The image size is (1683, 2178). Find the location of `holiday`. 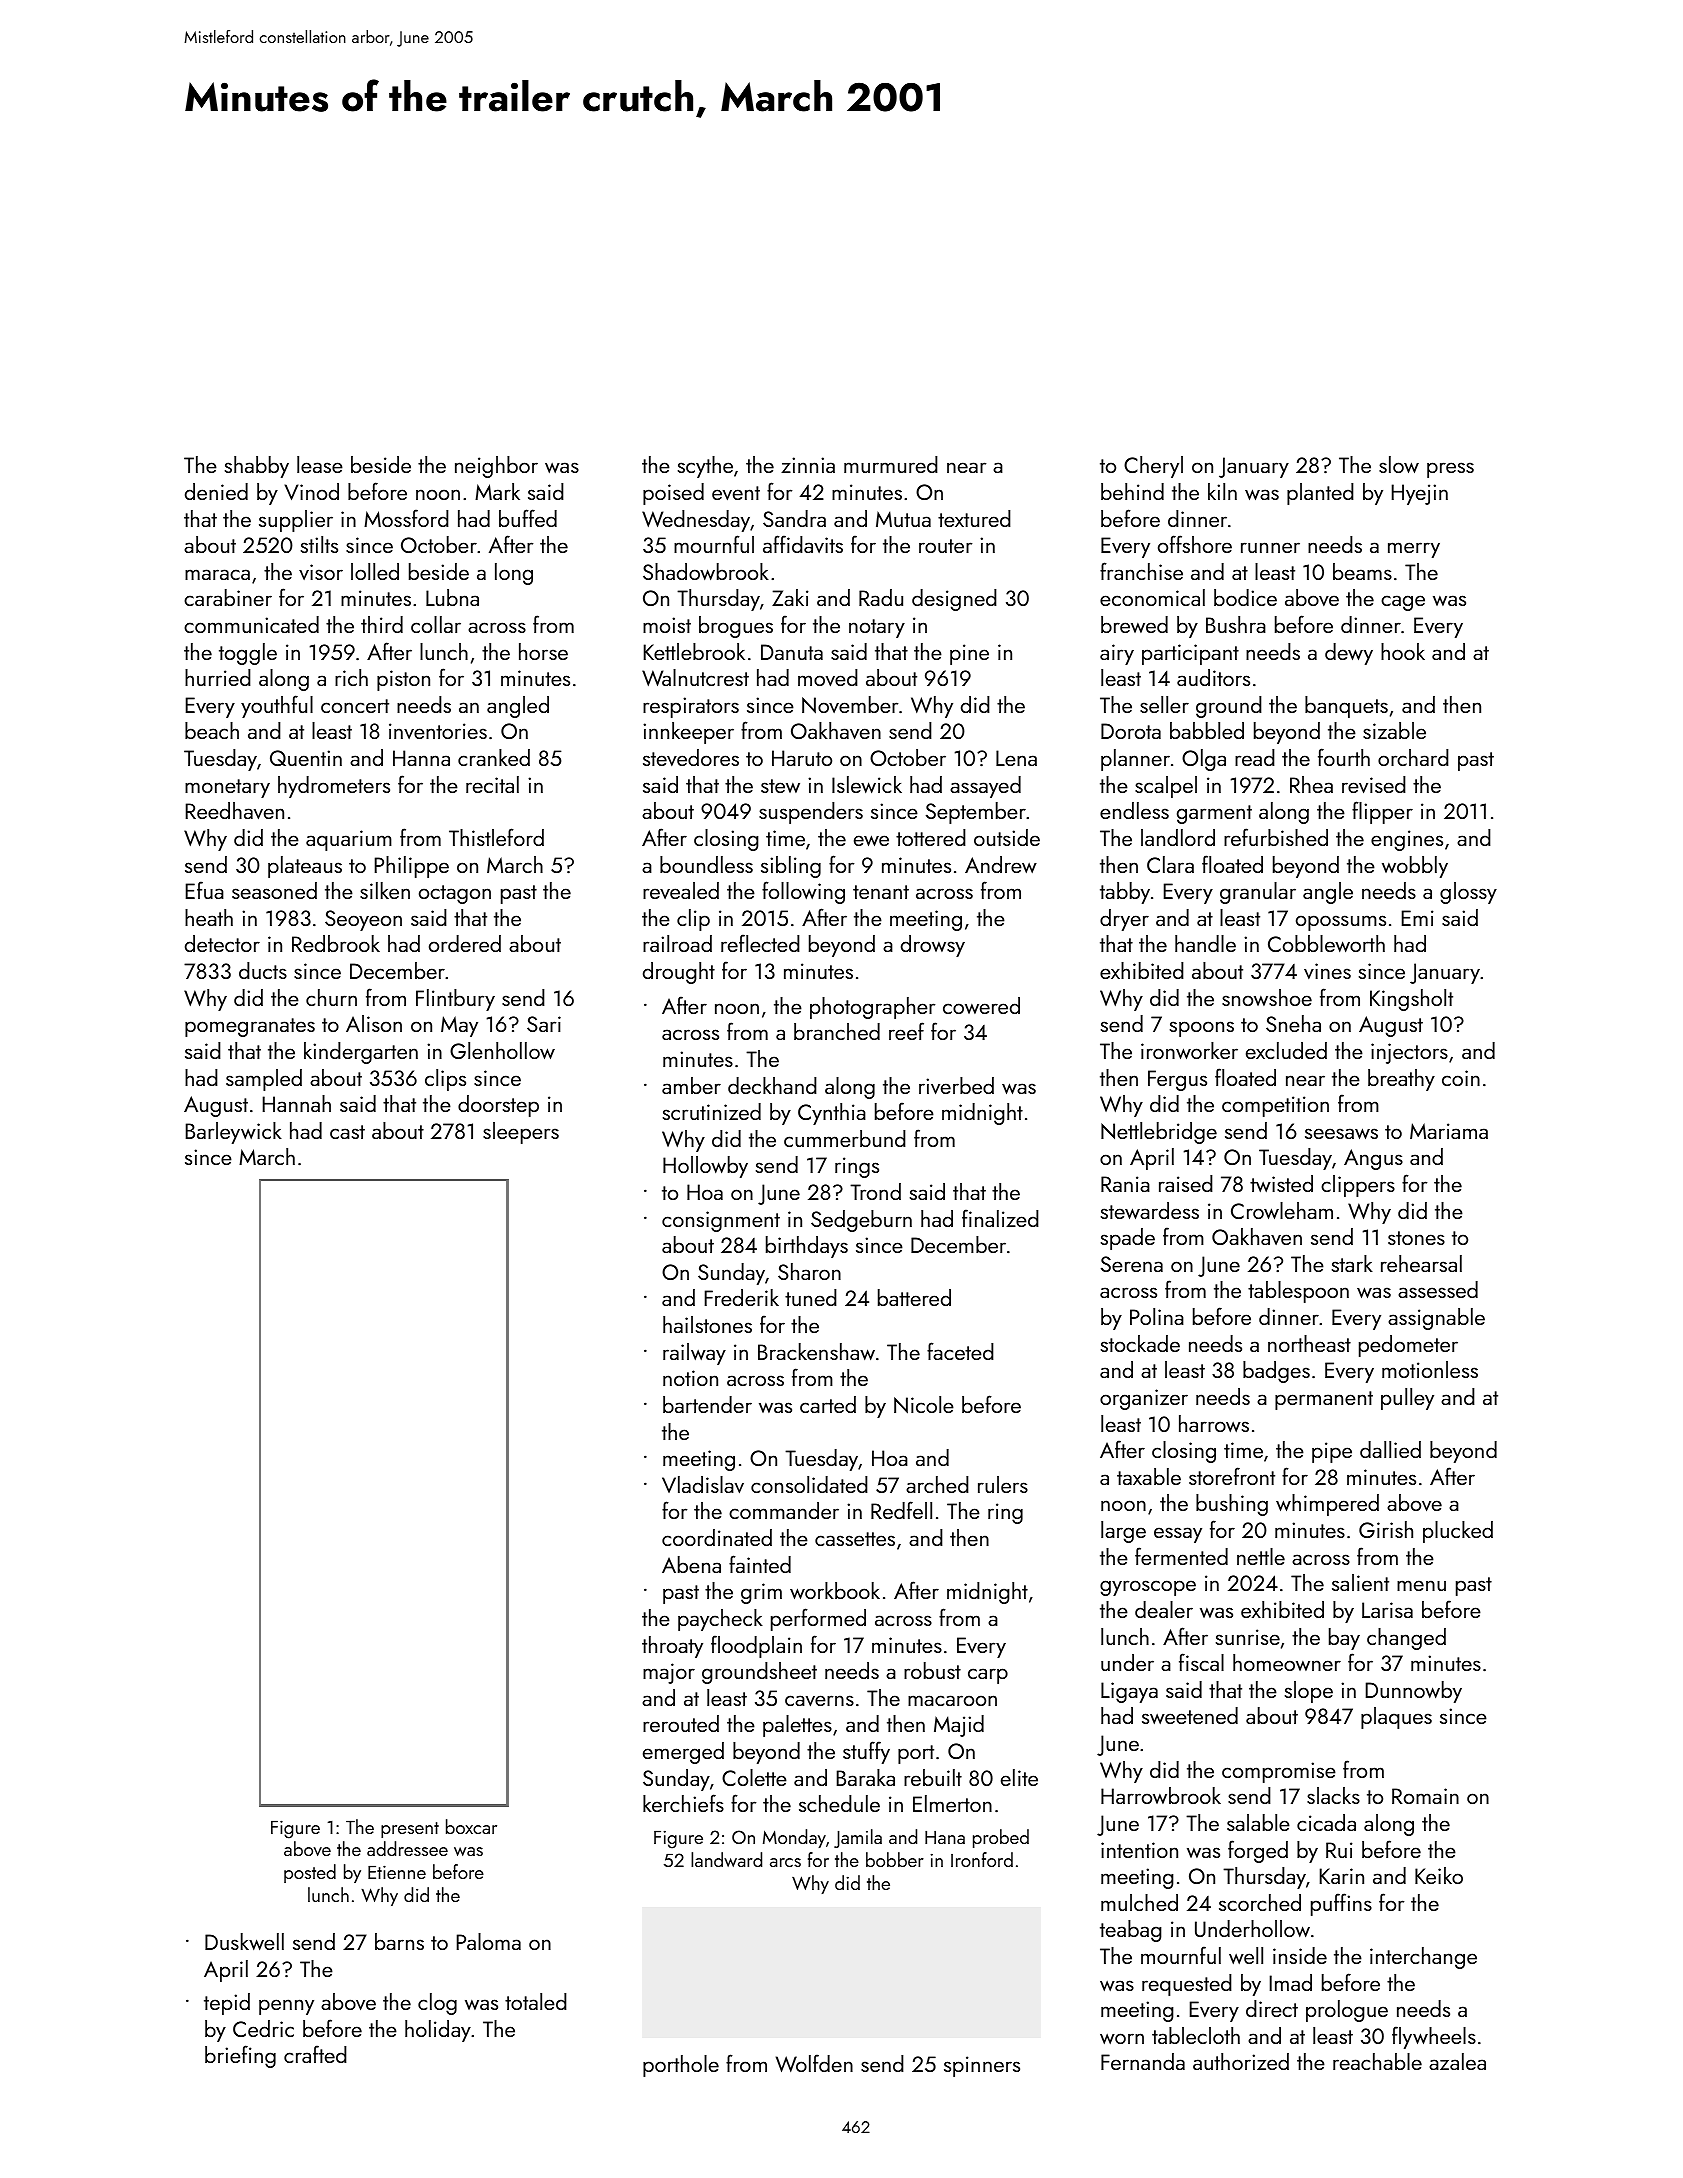

holiday is located at coordinates (438, 2031).
